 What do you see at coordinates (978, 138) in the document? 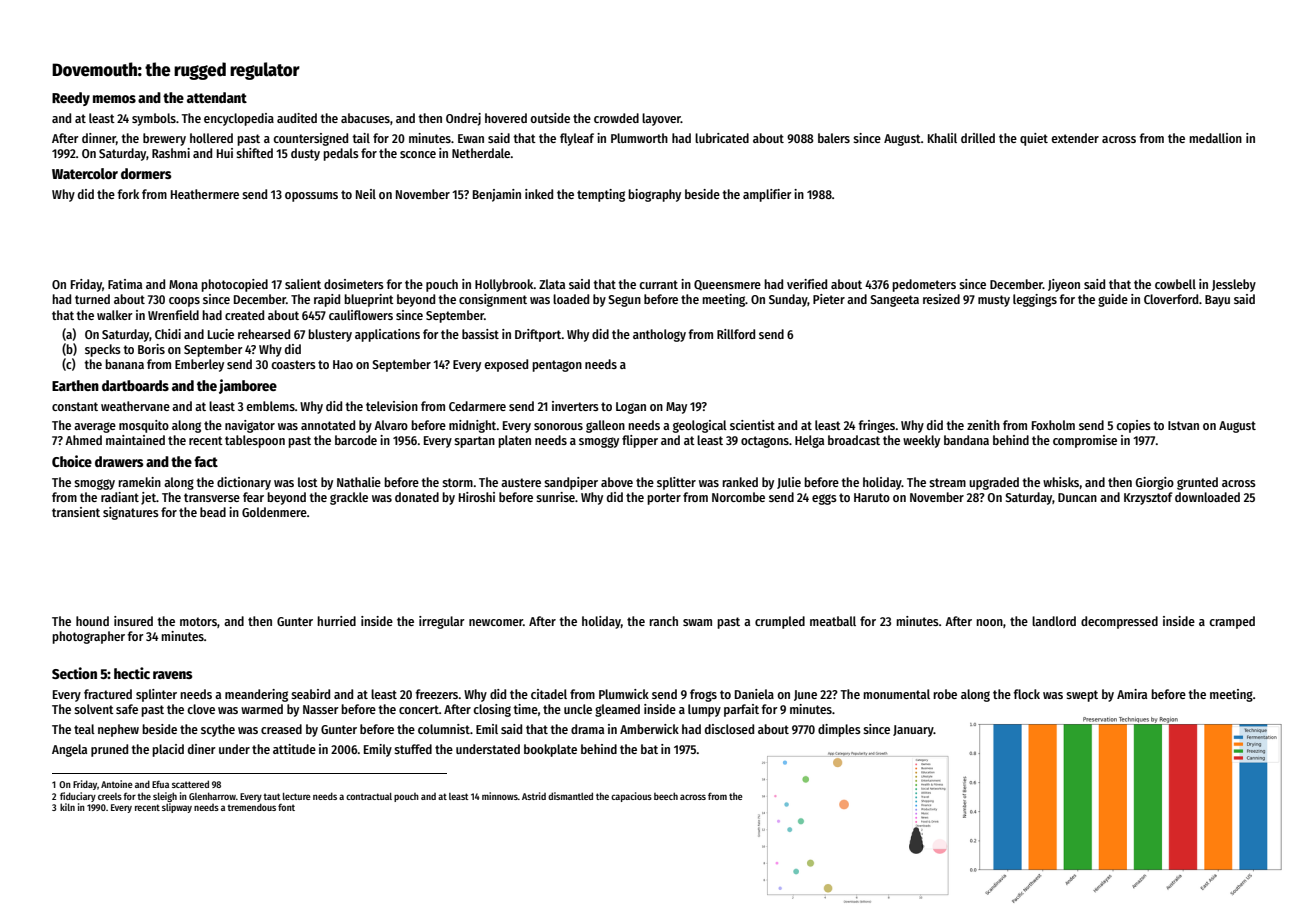
I see `drilled` at bounding box center [978, 138].
